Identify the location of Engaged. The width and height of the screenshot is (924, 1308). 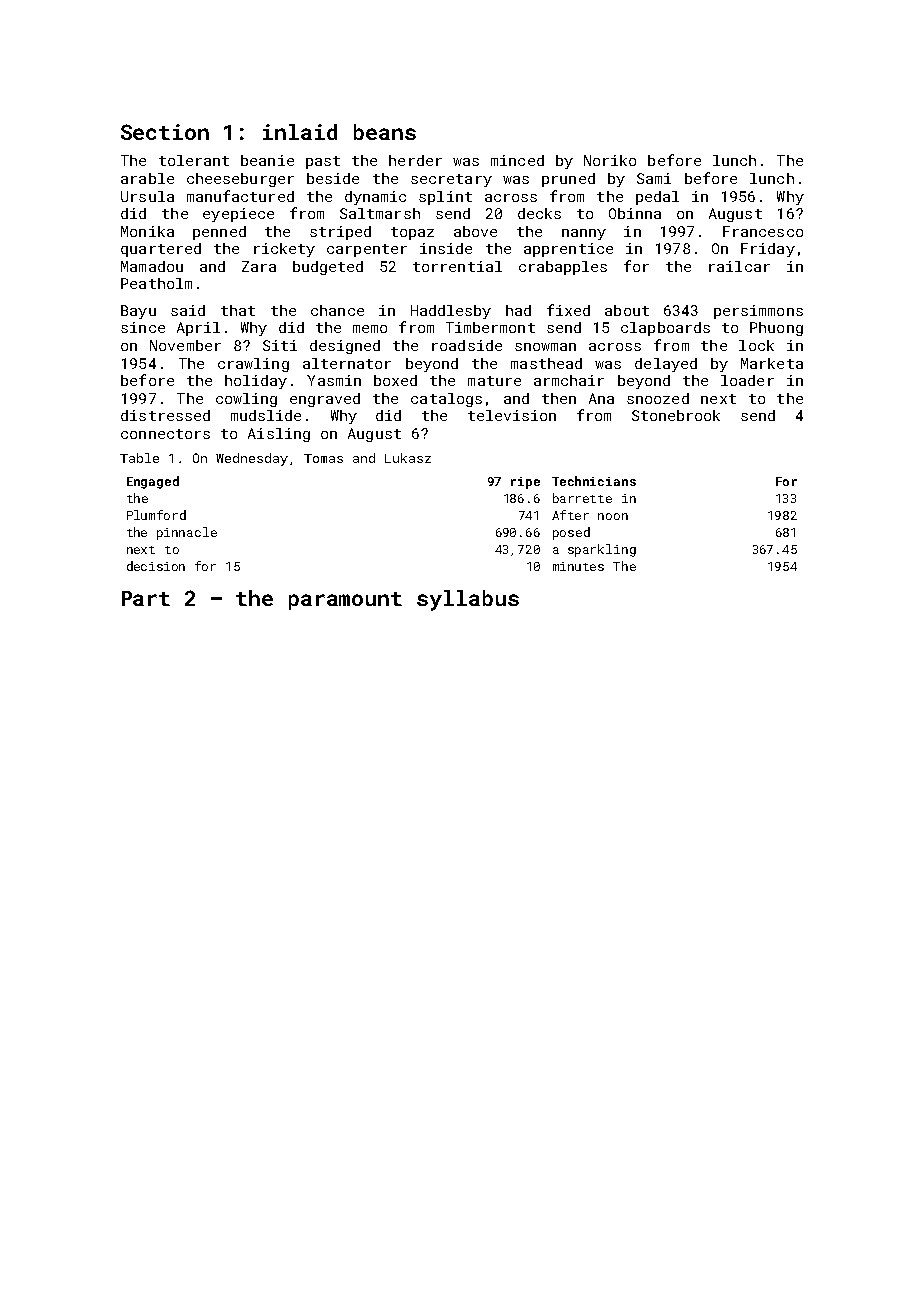
(153, 482).
